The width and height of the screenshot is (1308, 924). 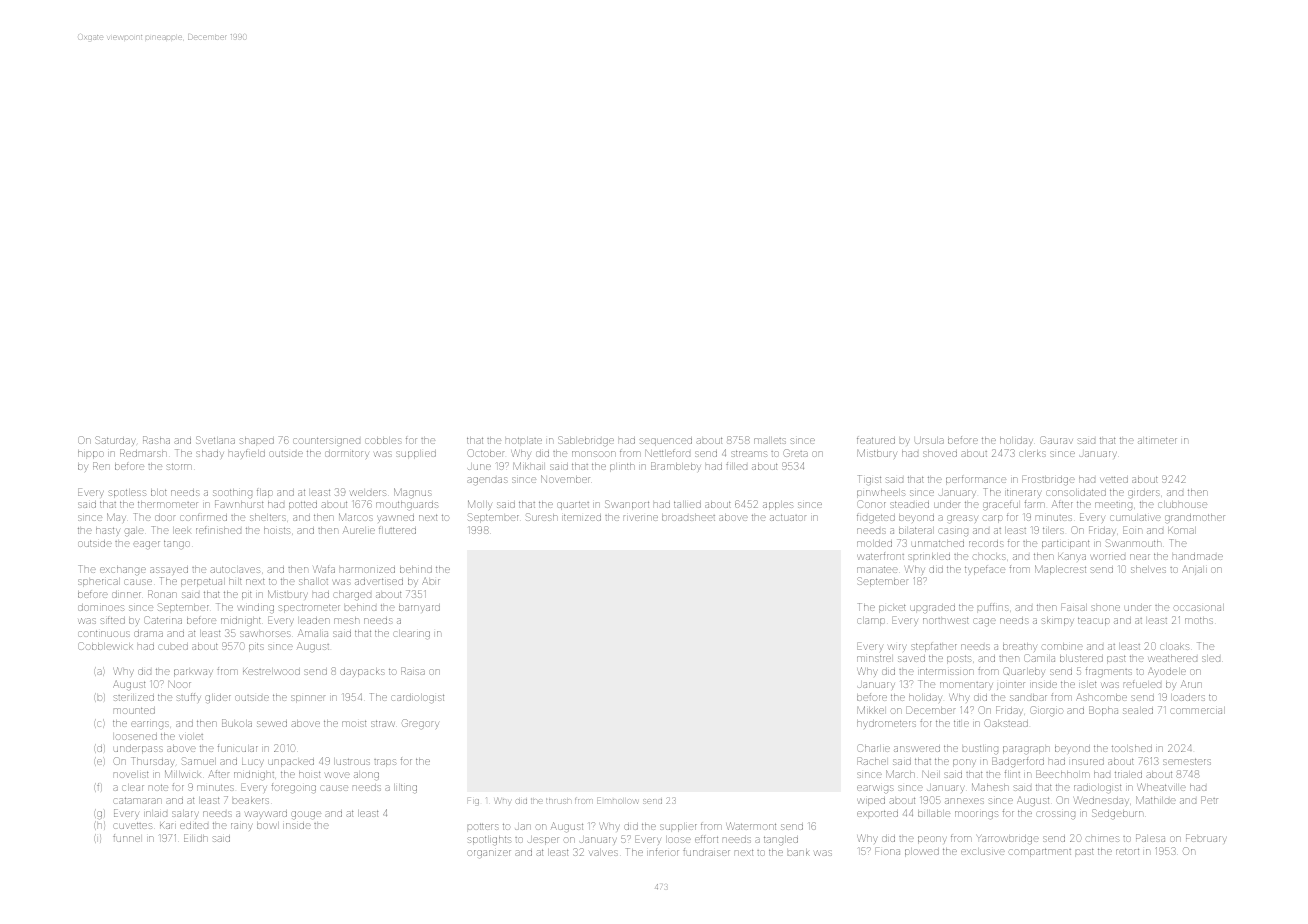 What do you see at coordinates (294, 787) in the screenshot?
I see `foregoing` at bounding box center [294, 787].
